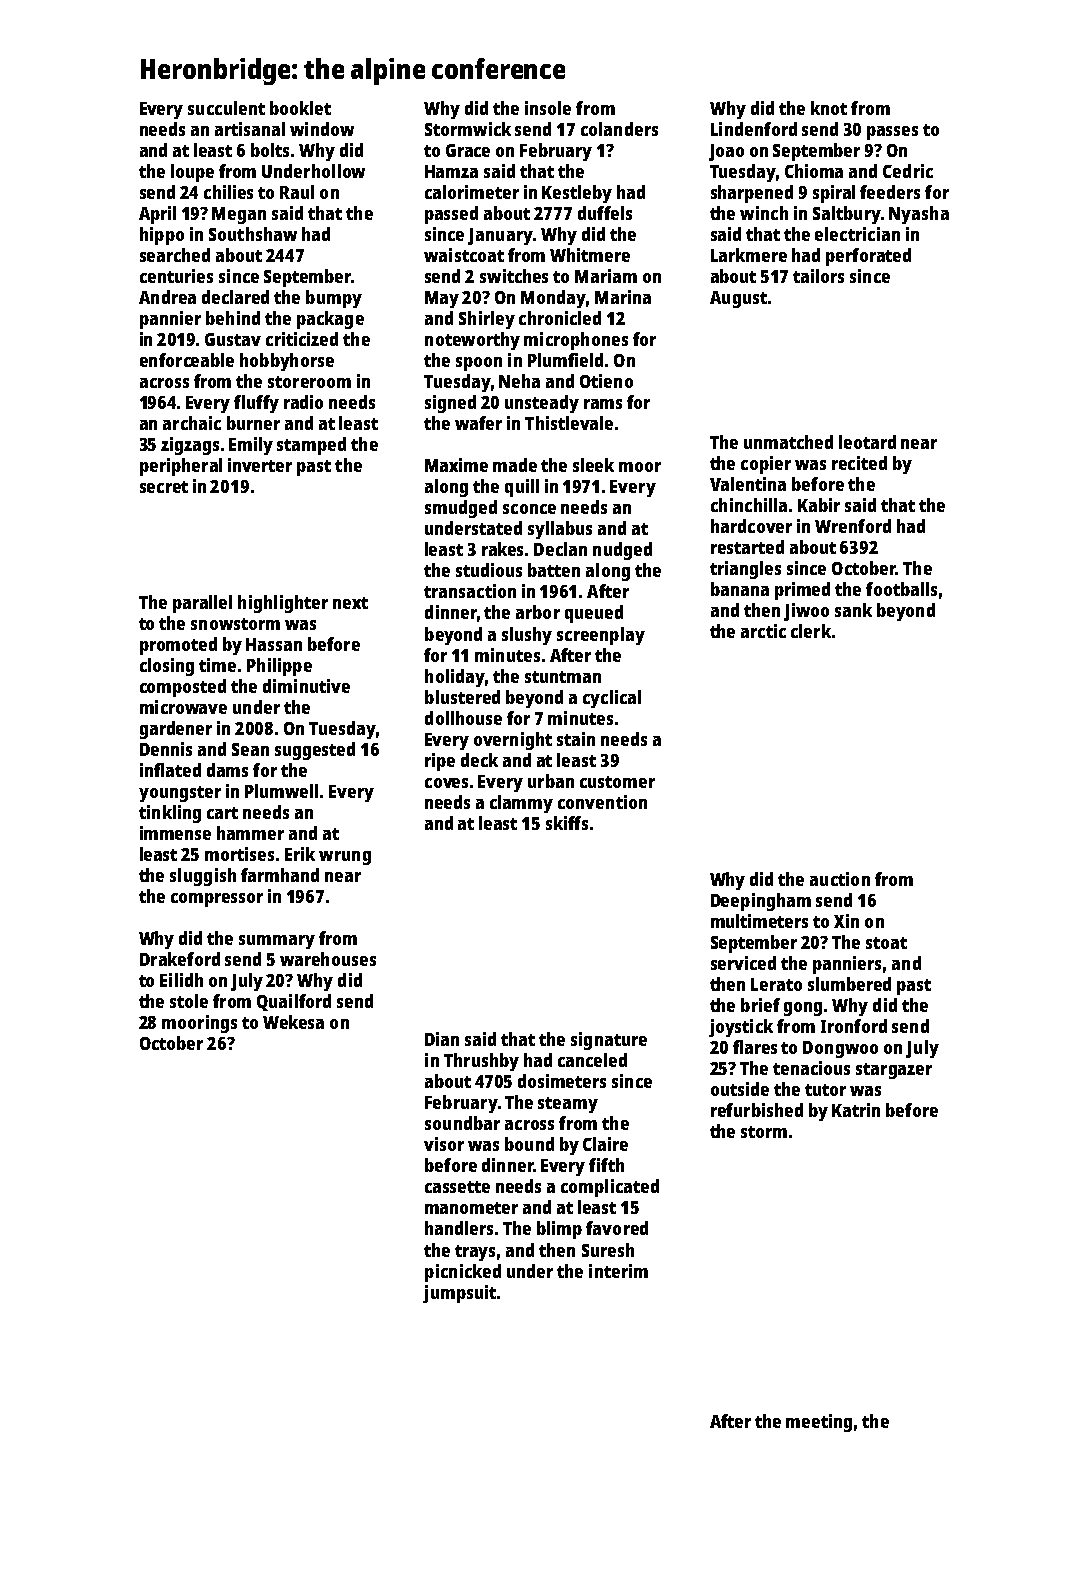 The width and height of the page is (1090, 1579). What do you see at coordinates (170, 814) in the page?
I see `tinkling` at bounding box center [170, 814].
